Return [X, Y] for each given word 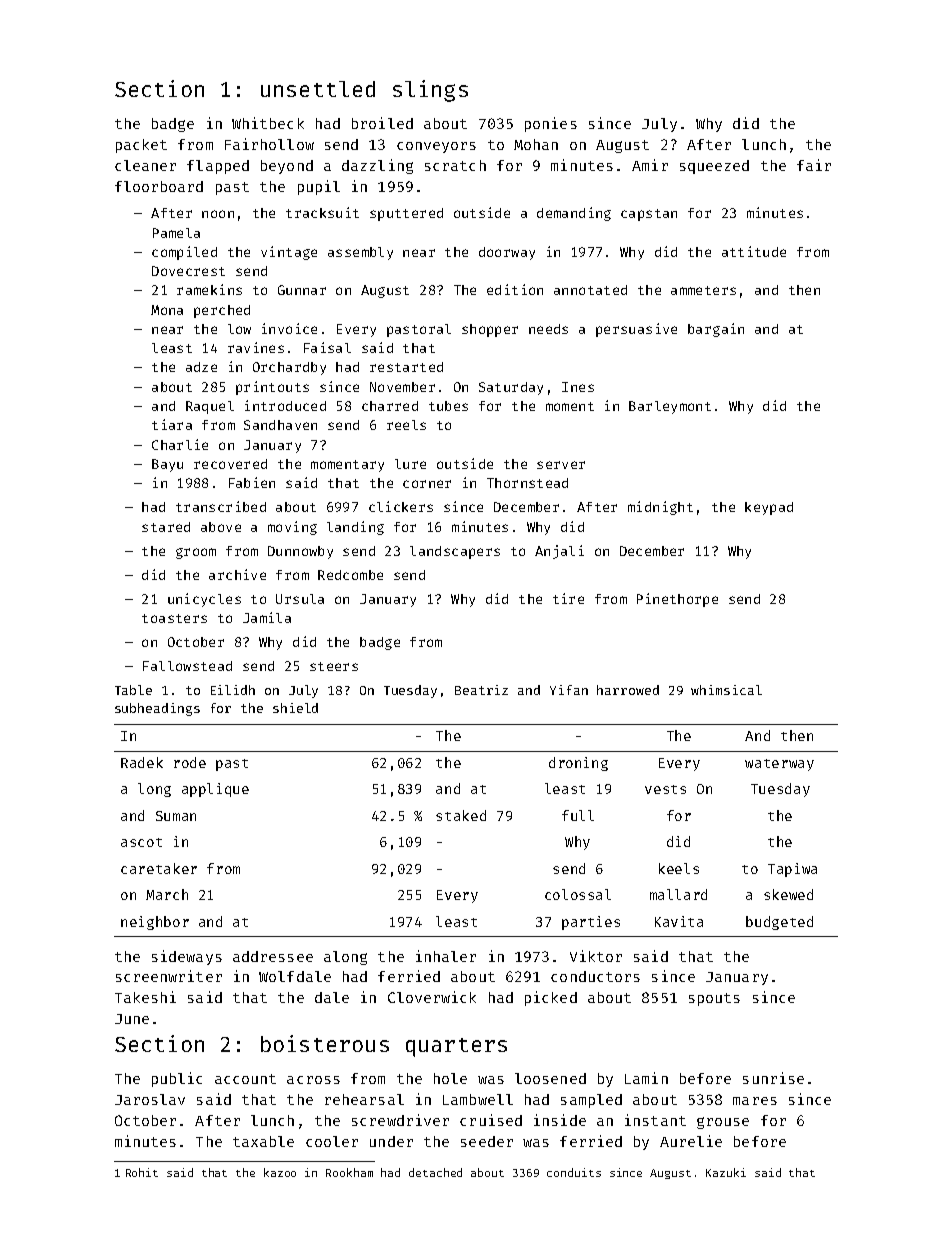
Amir [650, 165]
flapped [218, 167]
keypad [769, 508]
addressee [273, 956]
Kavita [679, 921]
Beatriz [481, 690]
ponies [551, 124]
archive [237, 574]
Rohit [142, 1172]
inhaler [446, 956]
